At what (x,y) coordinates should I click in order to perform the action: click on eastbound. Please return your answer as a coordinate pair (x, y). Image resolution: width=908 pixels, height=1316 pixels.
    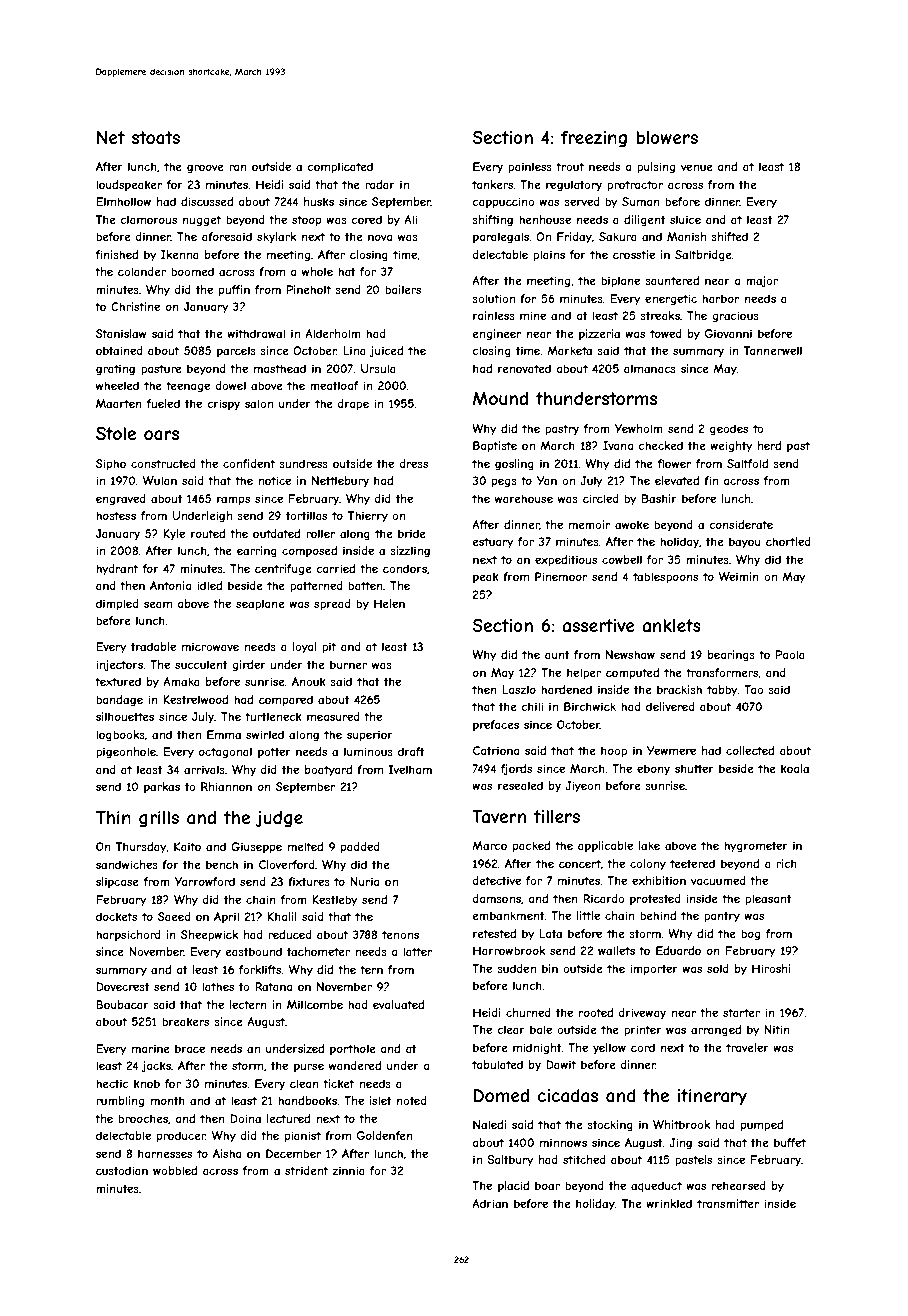
    Looking at the image, I should click on (254, 951).
